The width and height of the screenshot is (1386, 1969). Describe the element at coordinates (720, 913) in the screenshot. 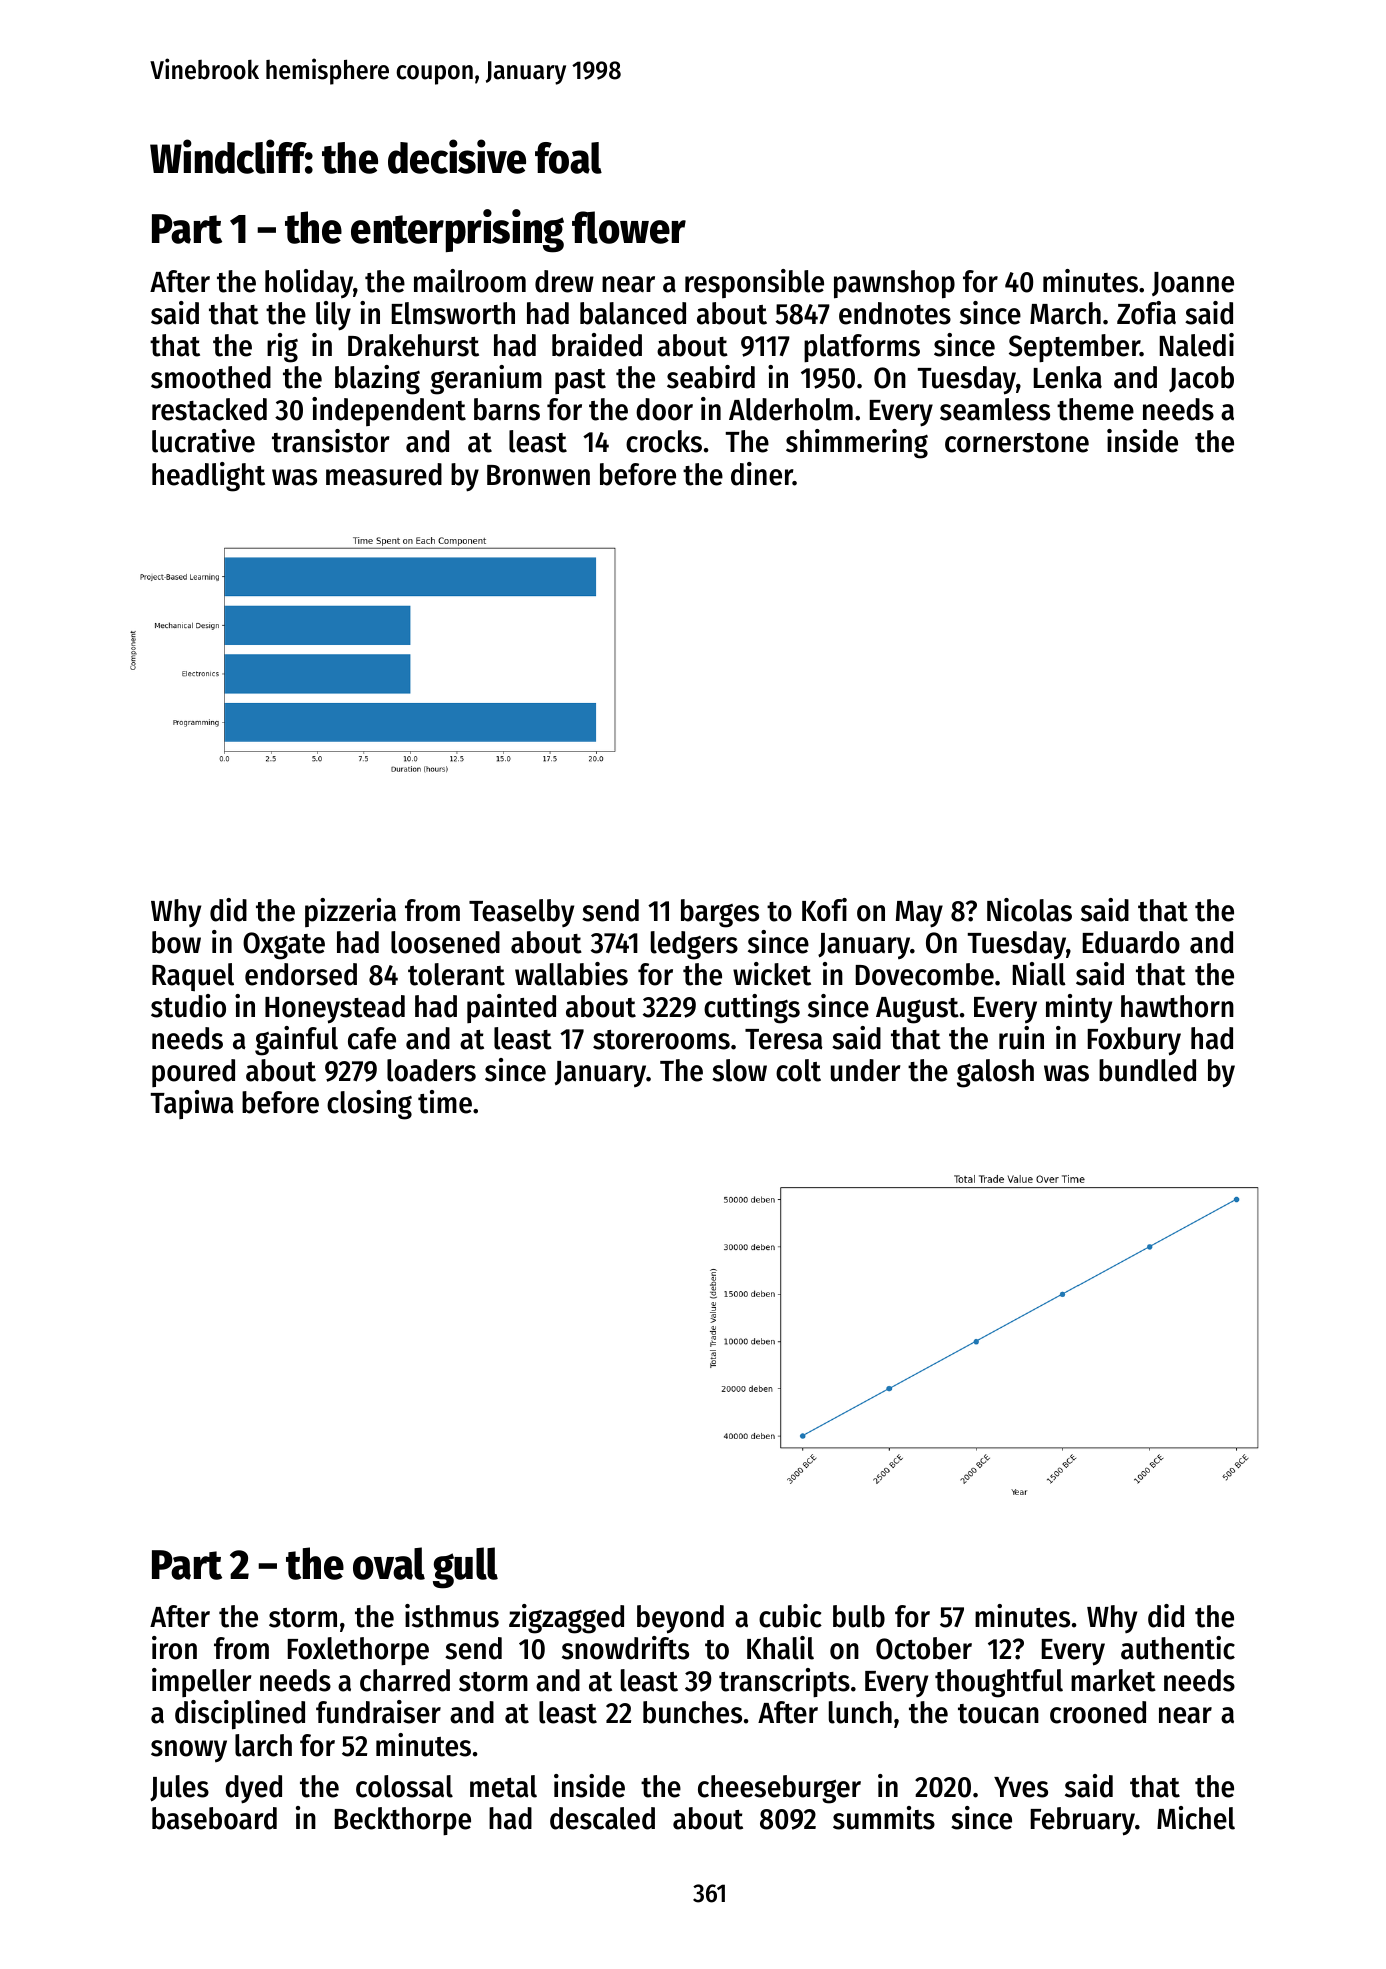

I see `barges` at that location.
